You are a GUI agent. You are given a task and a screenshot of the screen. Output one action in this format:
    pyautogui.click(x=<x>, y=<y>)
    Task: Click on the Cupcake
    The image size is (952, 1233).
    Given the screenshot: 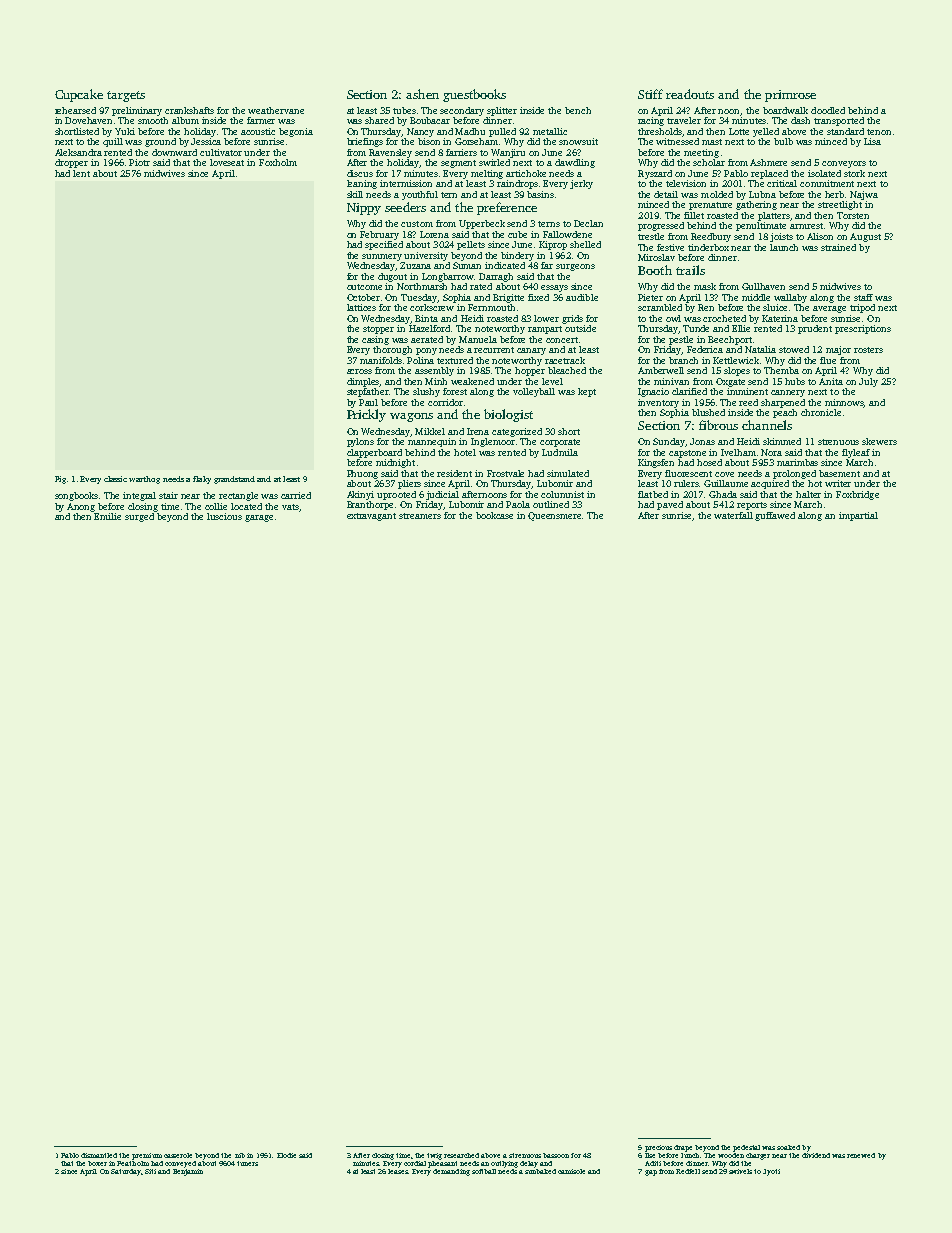 What is the action you would take?
    pyautogui.click(x=79, y=95)
